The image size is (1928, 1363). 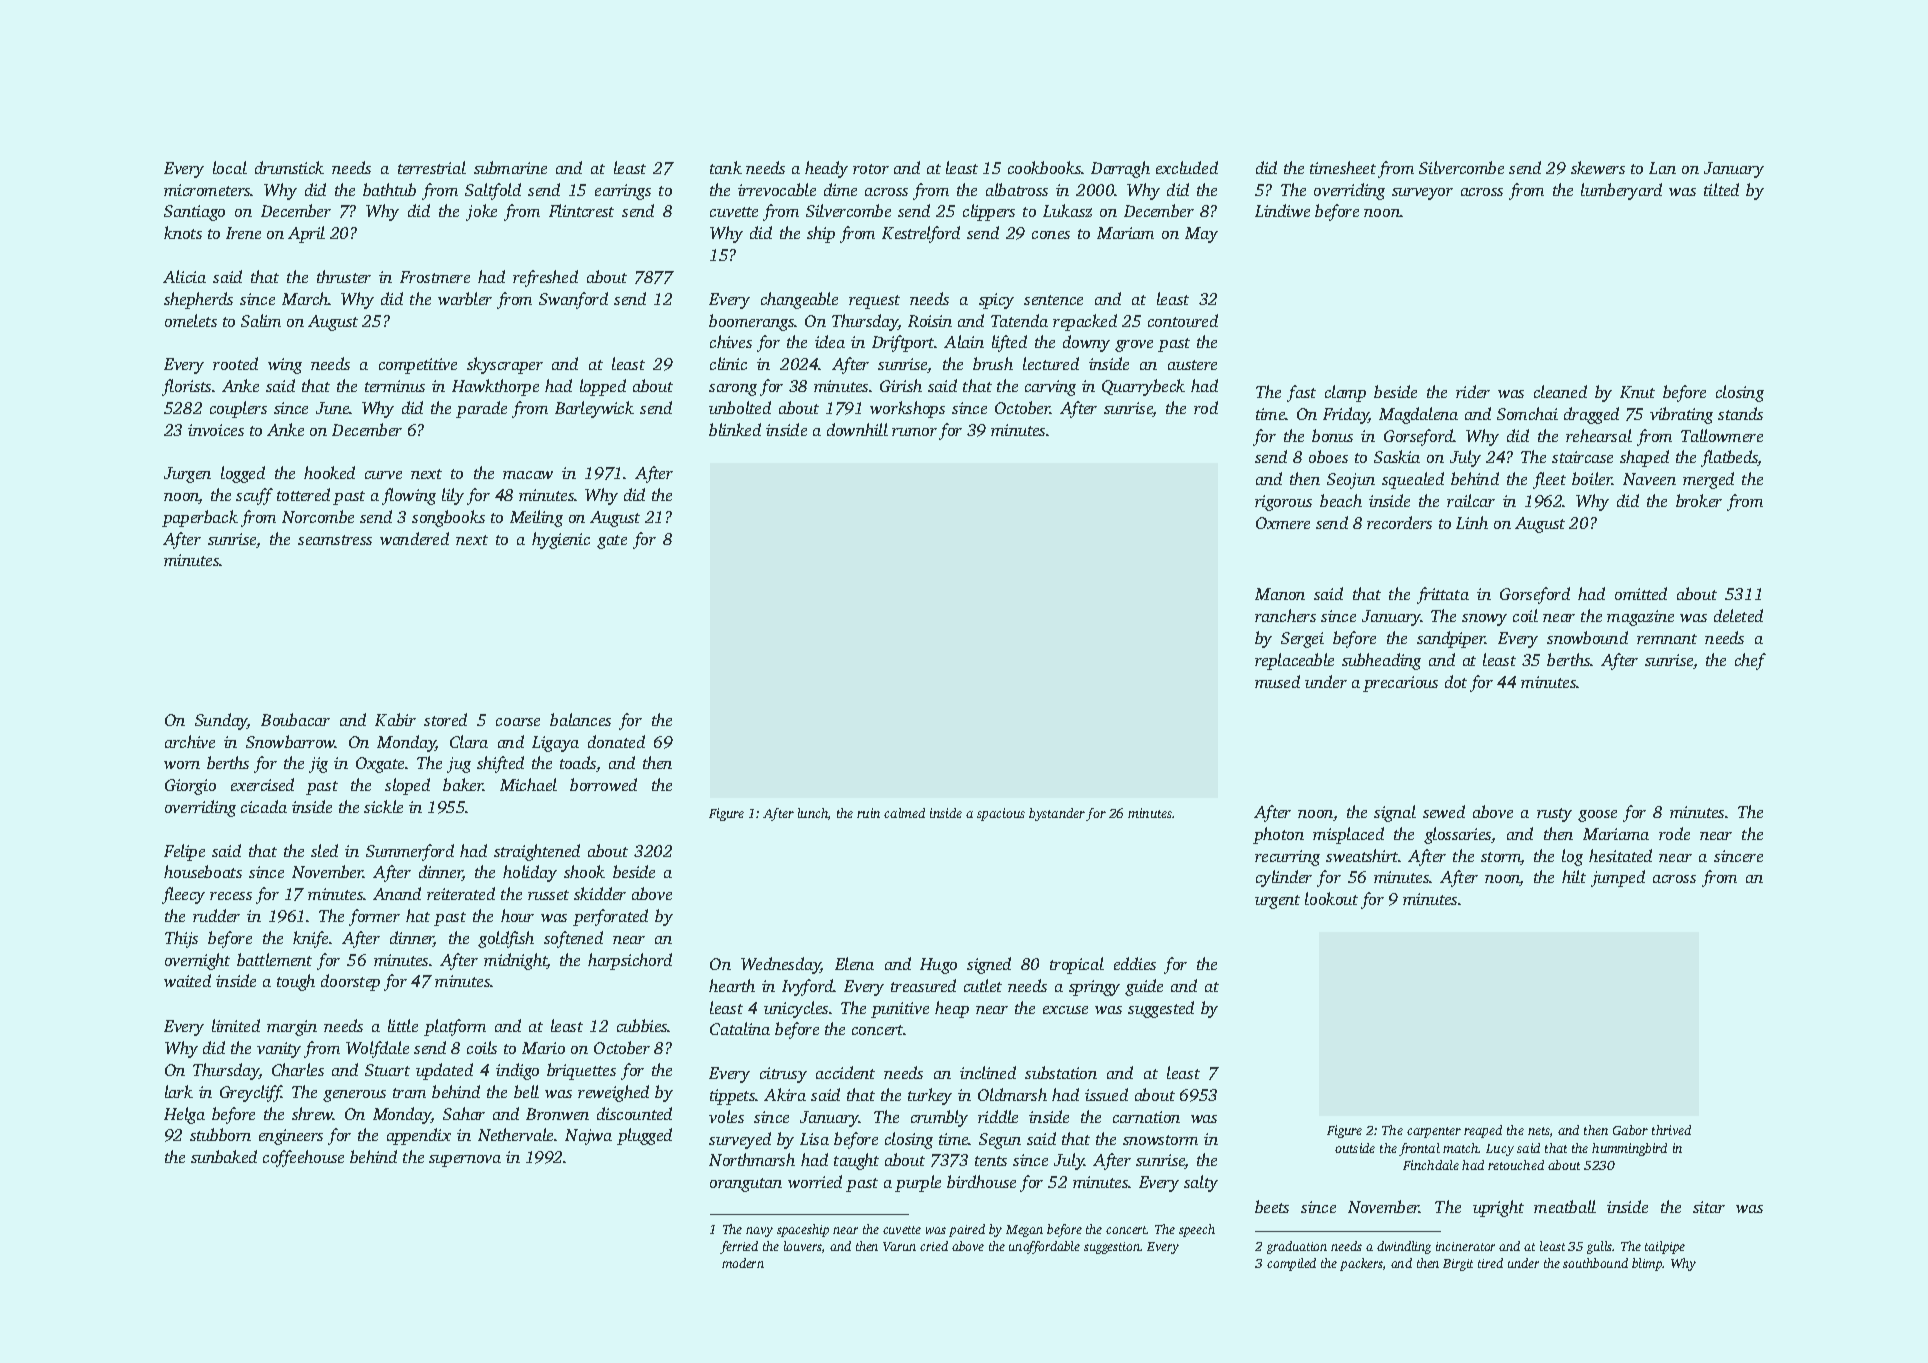 What do you see at coordinates (578, 764) in the screenshot?
I see `toads` at bounding box center [578, 764].
